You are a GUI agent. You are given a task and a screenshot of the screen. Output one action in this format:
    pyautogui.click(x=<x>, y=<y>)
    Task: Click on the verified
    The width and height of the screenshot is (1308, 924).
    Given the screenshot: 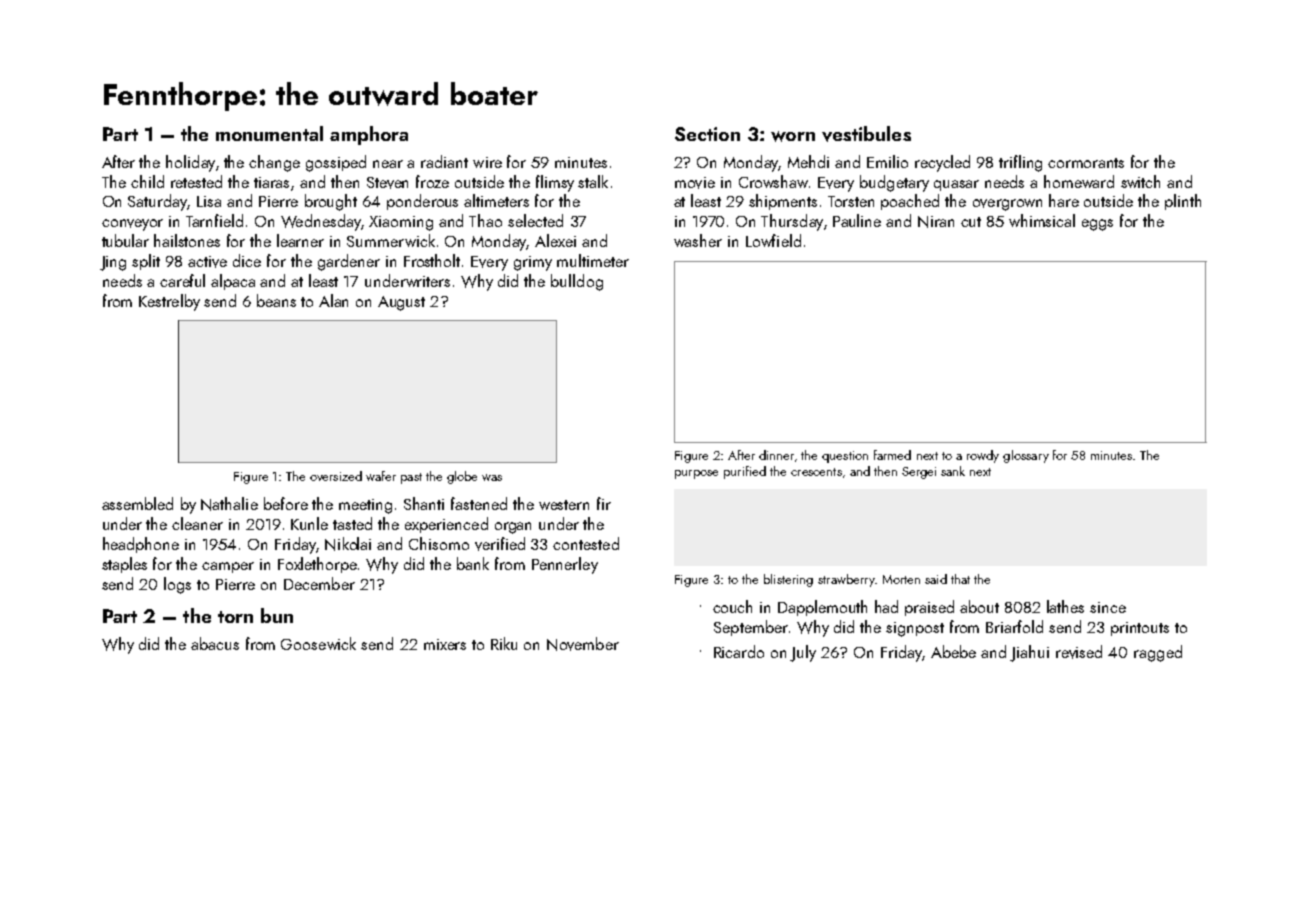 What is the action you would take?
    pyautogui.click(x=500, y=544)
